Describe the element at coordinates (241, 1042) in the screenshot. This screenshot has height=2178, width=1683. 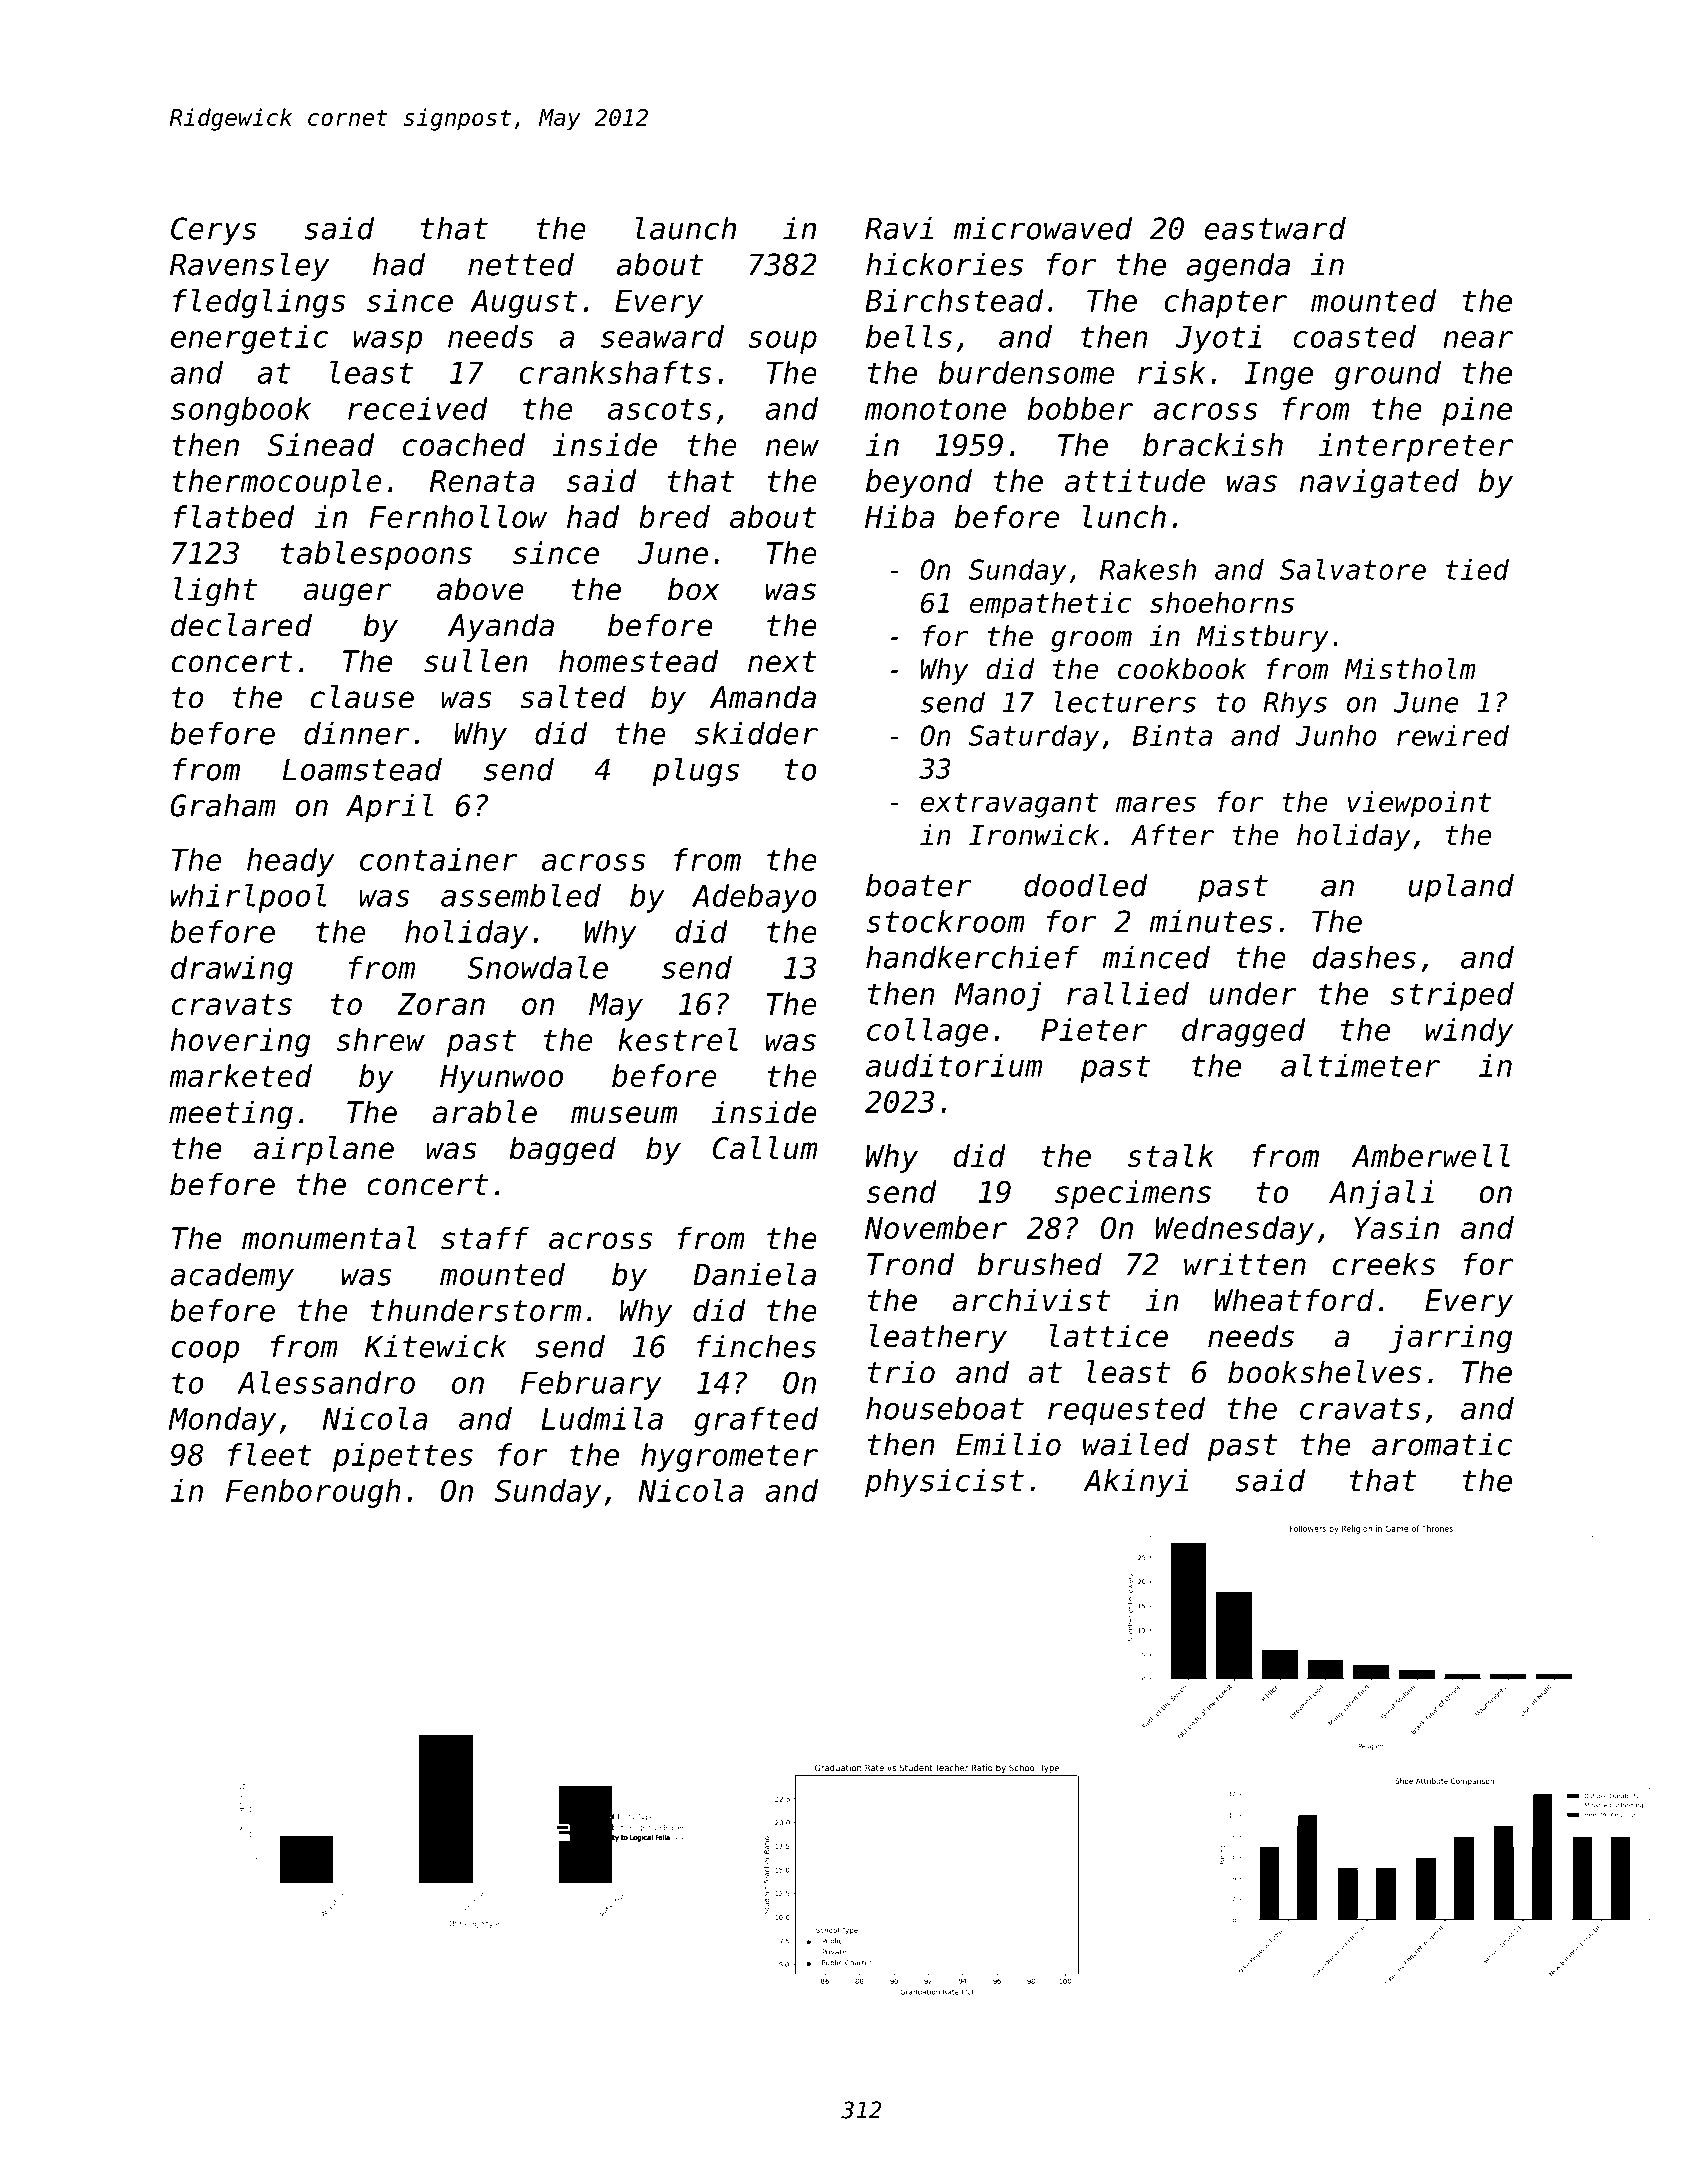
I see `hovering` at that location.
